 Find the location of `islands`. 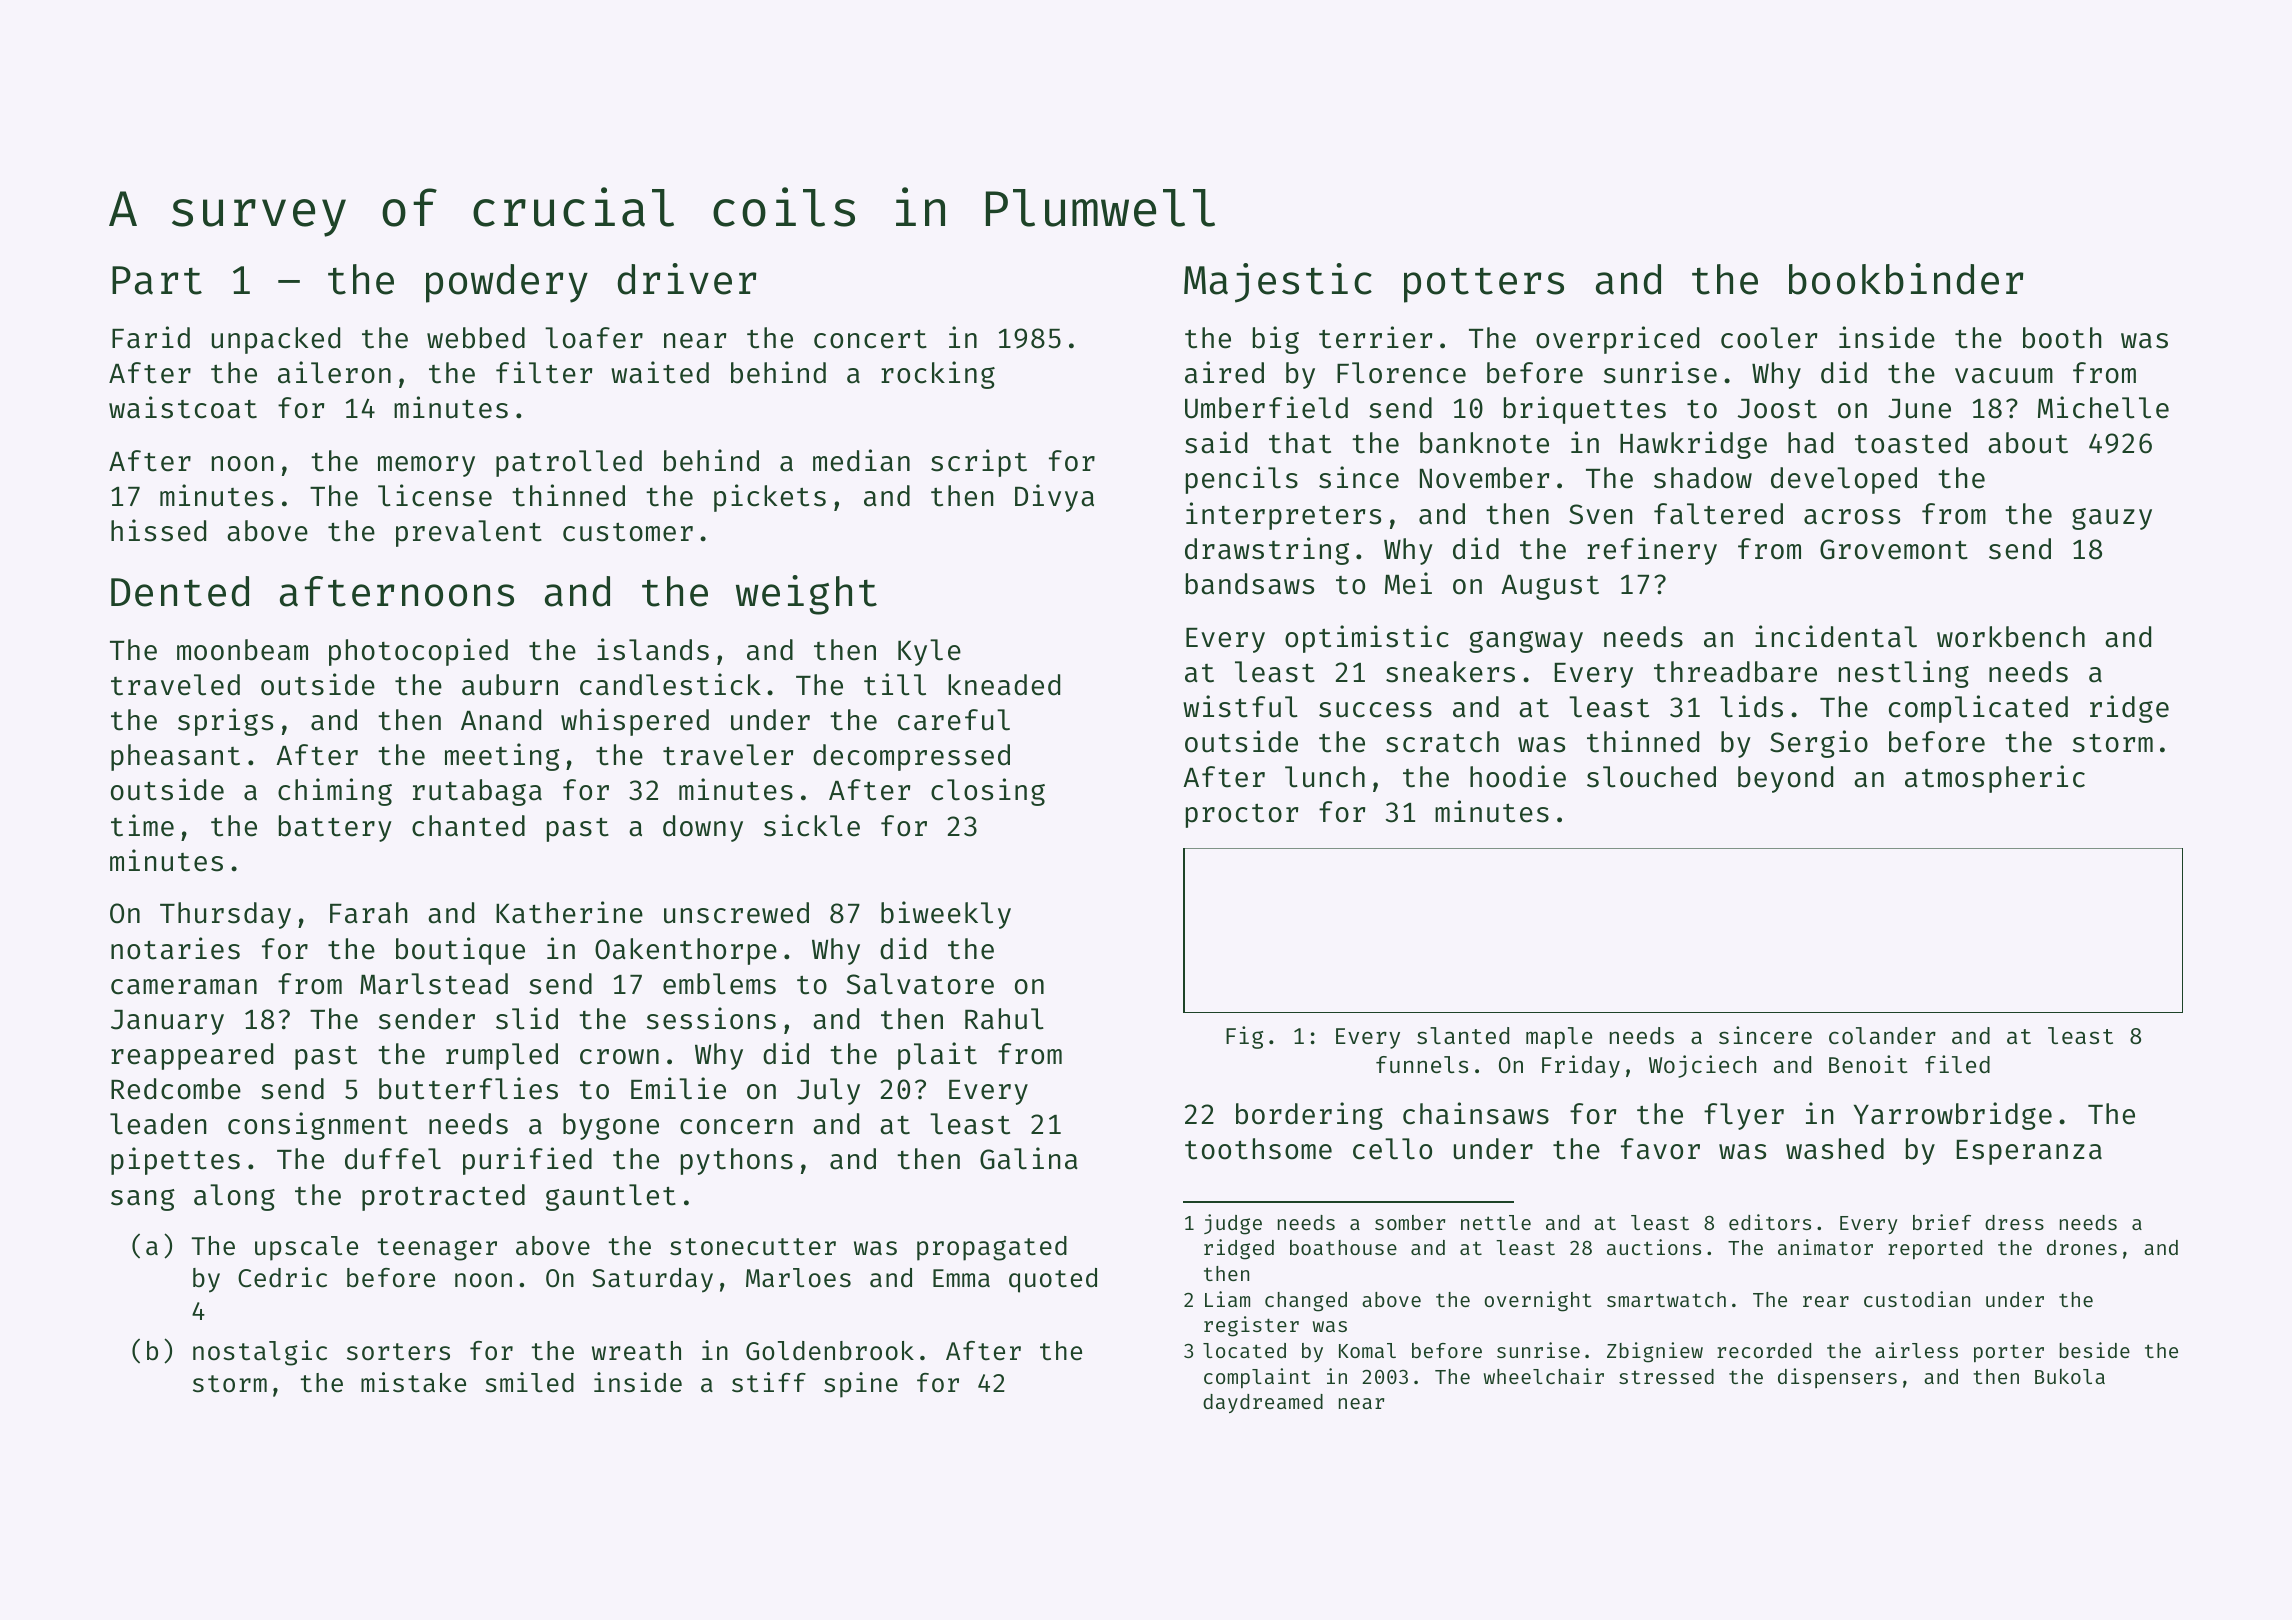

islands is located at coordinates (653, 649).
